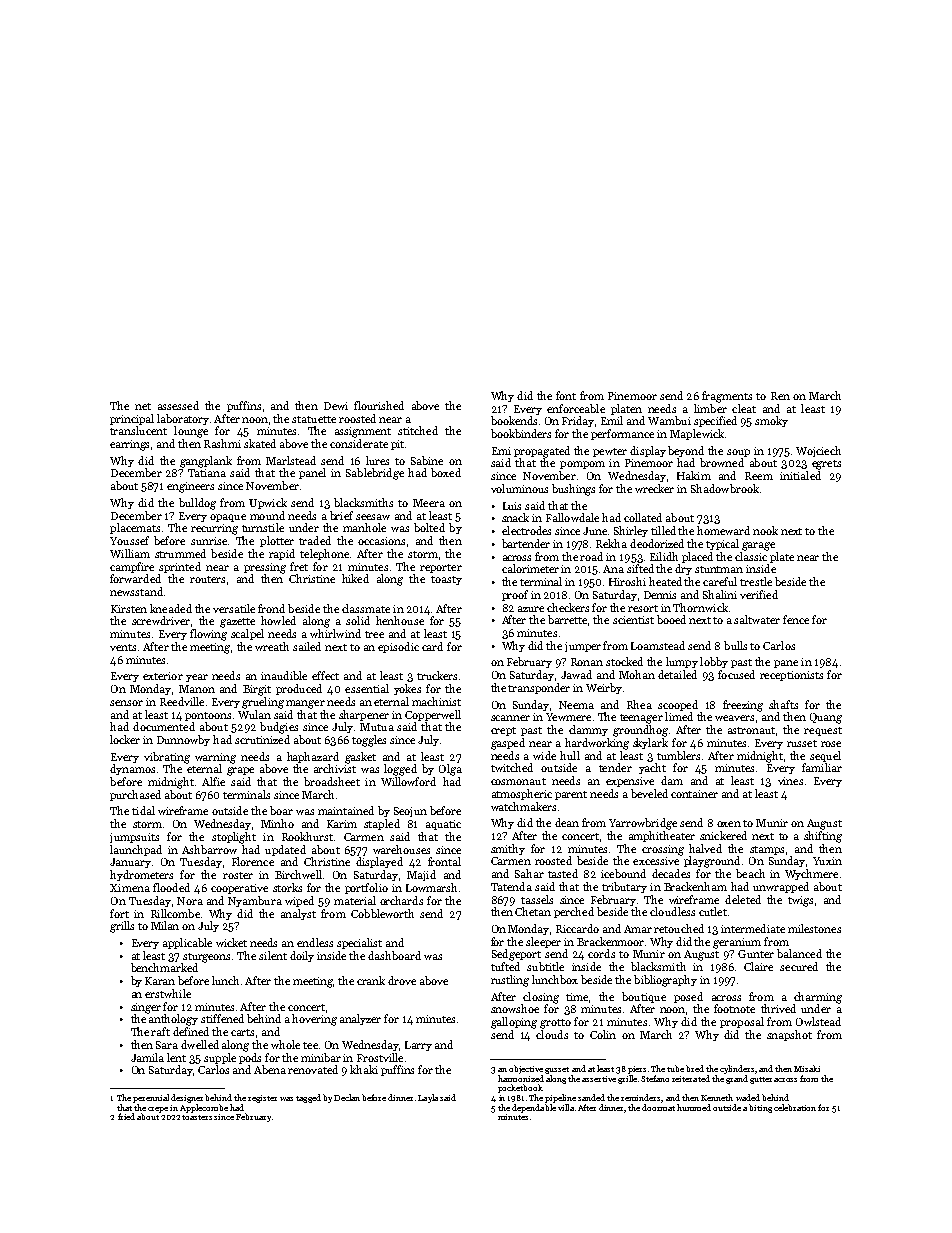 The image size is (952, 1233). Describe the element at coordinates (700, 607) in the image. I see `Thornwick` at that location.
